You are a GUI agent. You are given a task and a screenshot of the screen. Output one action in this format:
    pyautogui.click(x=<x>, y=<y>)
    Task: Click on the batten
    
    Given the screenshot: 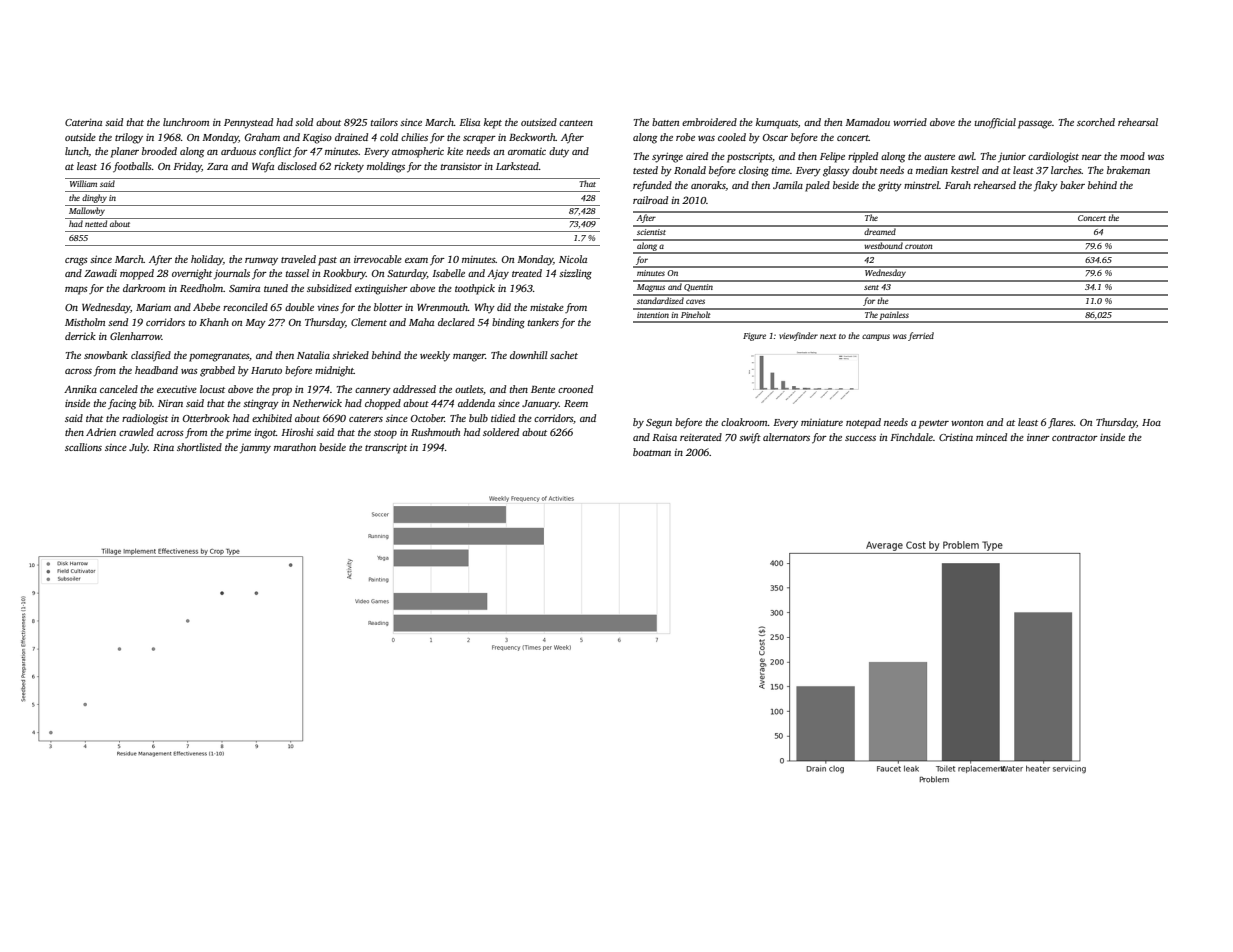 What is the action you would take?
    pyautogui.click(x=665, y=122)
